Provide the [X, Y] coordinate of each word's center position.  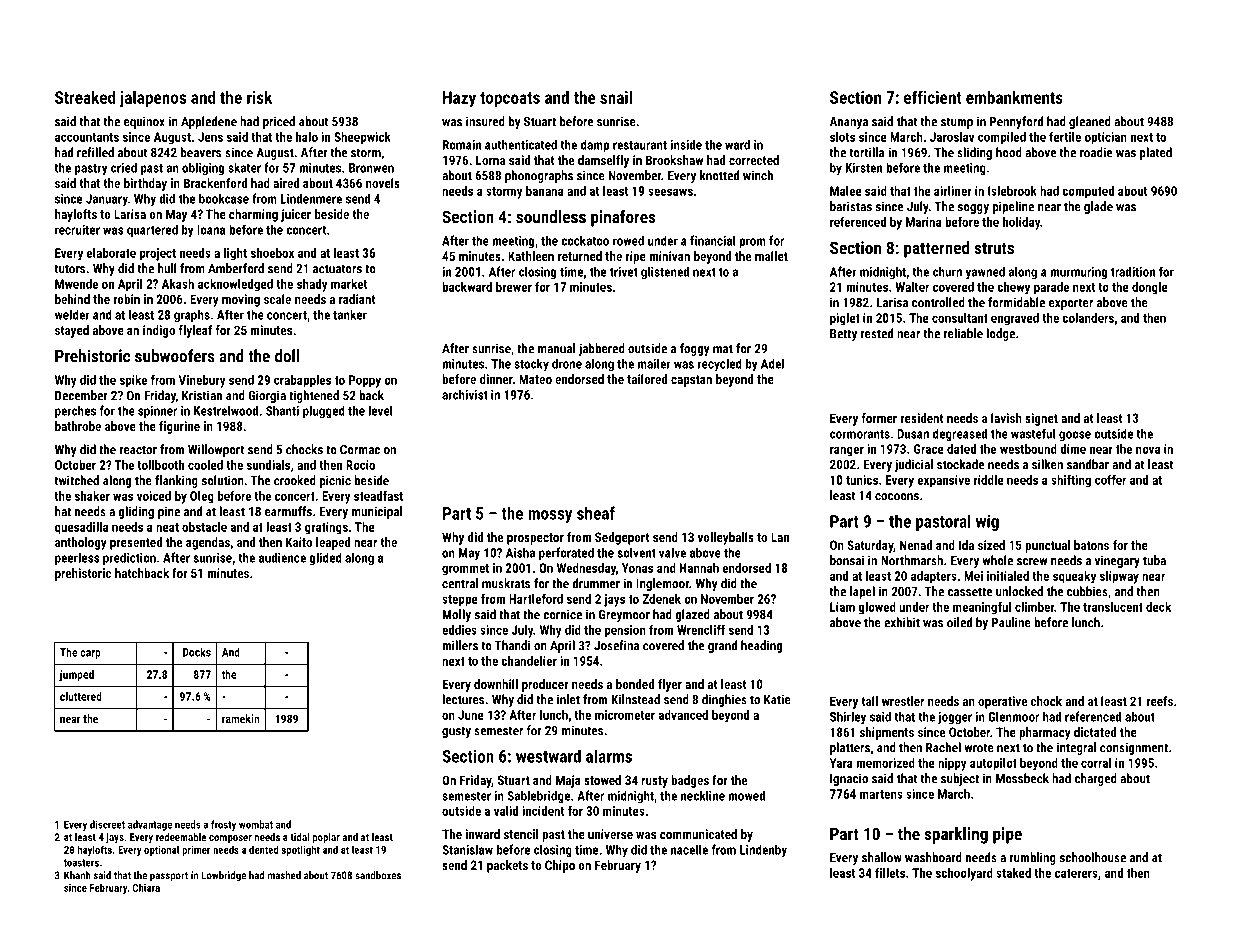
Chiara [146, 887]
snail [616, 97]
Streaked [85, 97]
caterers [1076, 873]
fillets [890, 872]
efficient [933, 97]
